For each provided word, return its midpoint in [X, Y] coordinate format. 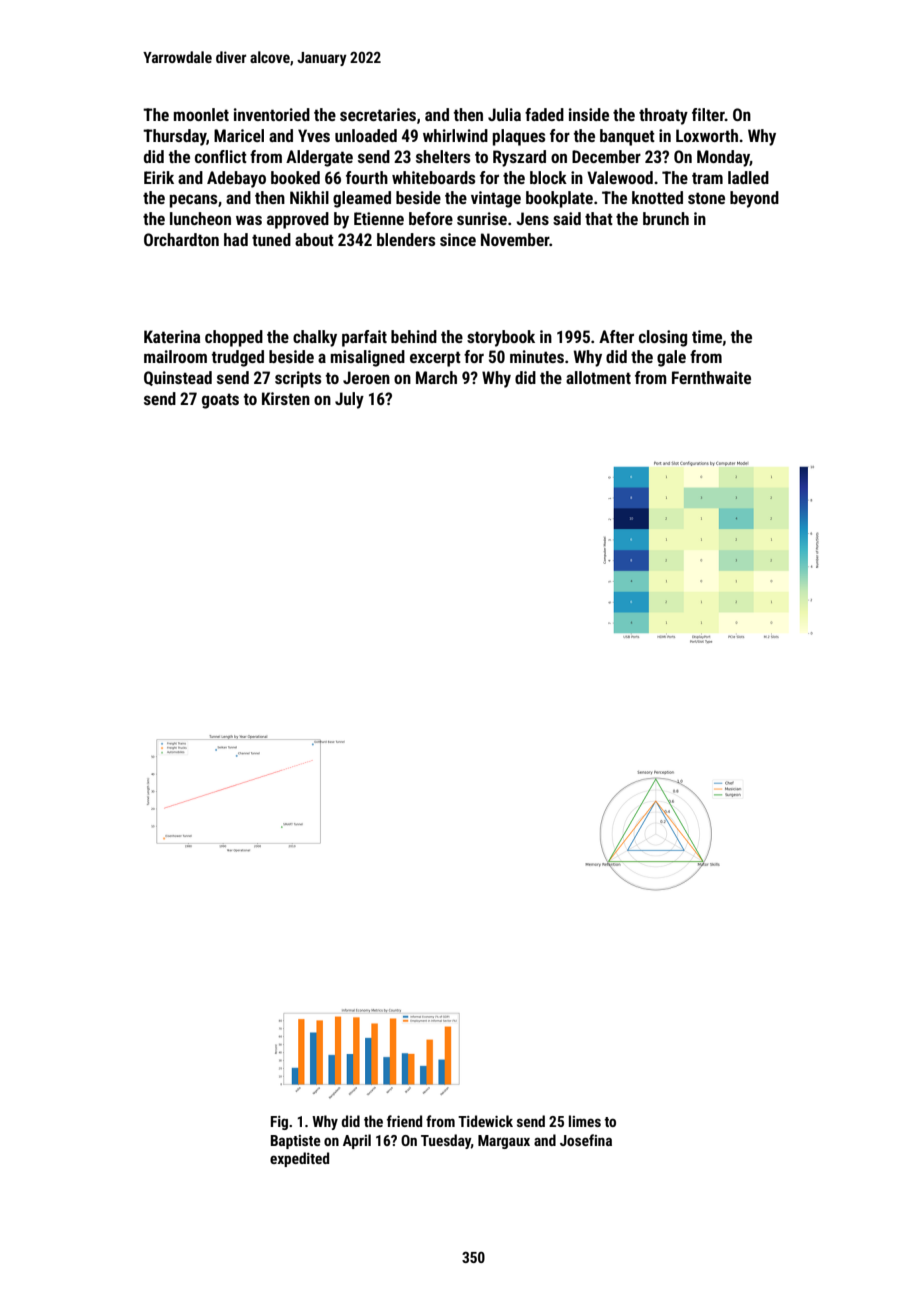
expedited [299, 1159]
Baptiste [296, 1142]
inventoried [272, 114]
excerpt [435, 359]
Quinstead [178, 378]
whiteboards [433, 177]
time [707, 336]
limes [585, 1121]
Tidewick [485, 1121]
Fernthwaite [711, 377]
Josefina [586, 1140]
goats [220, 401]
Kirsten [286, 398]
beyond [754, 199]
